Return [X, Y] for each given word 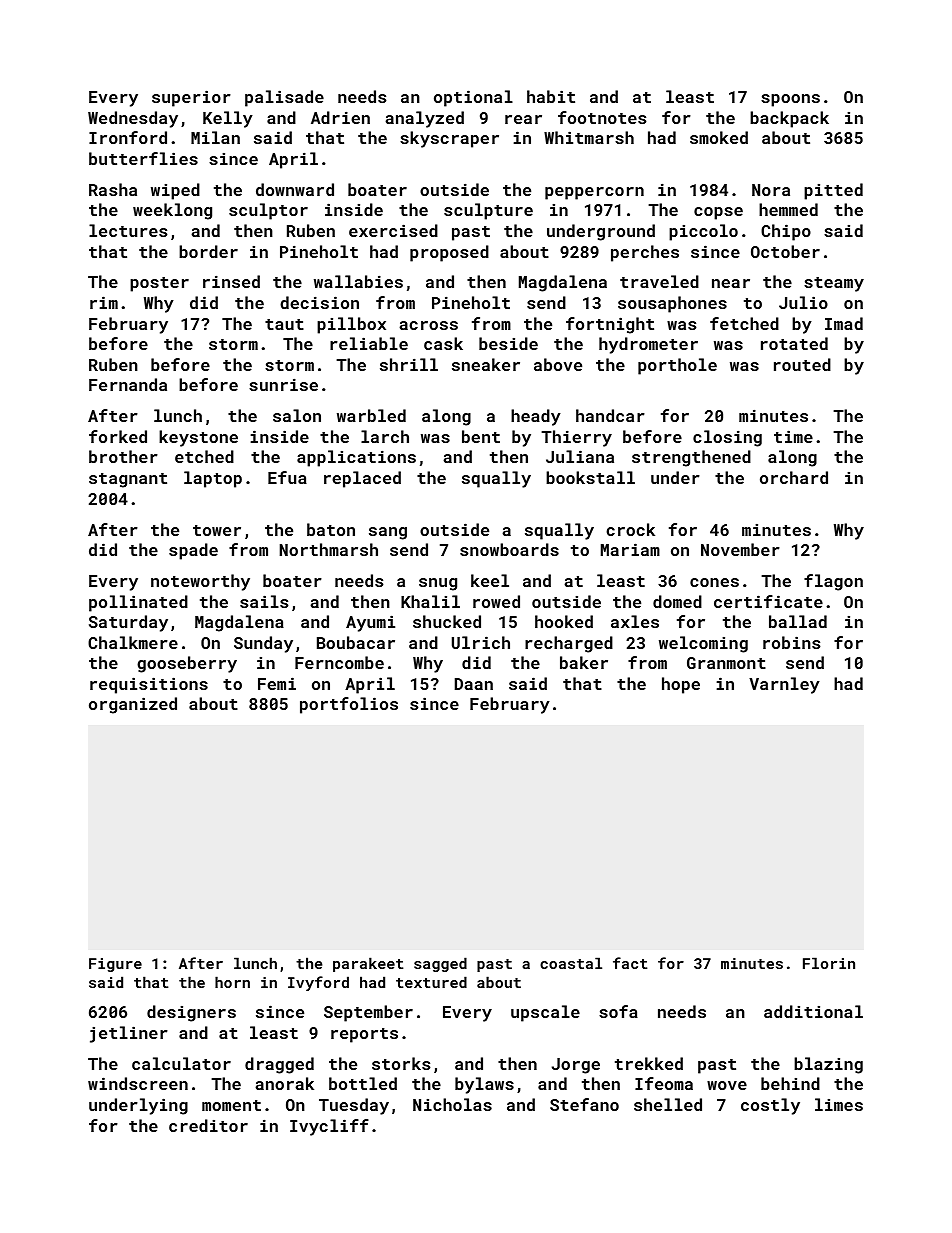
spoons [790, 100]
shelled [668, 1104]
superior [191, 98]
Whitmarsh [589, 137]
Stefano [584, 1104]
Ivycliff [329, 1127]
